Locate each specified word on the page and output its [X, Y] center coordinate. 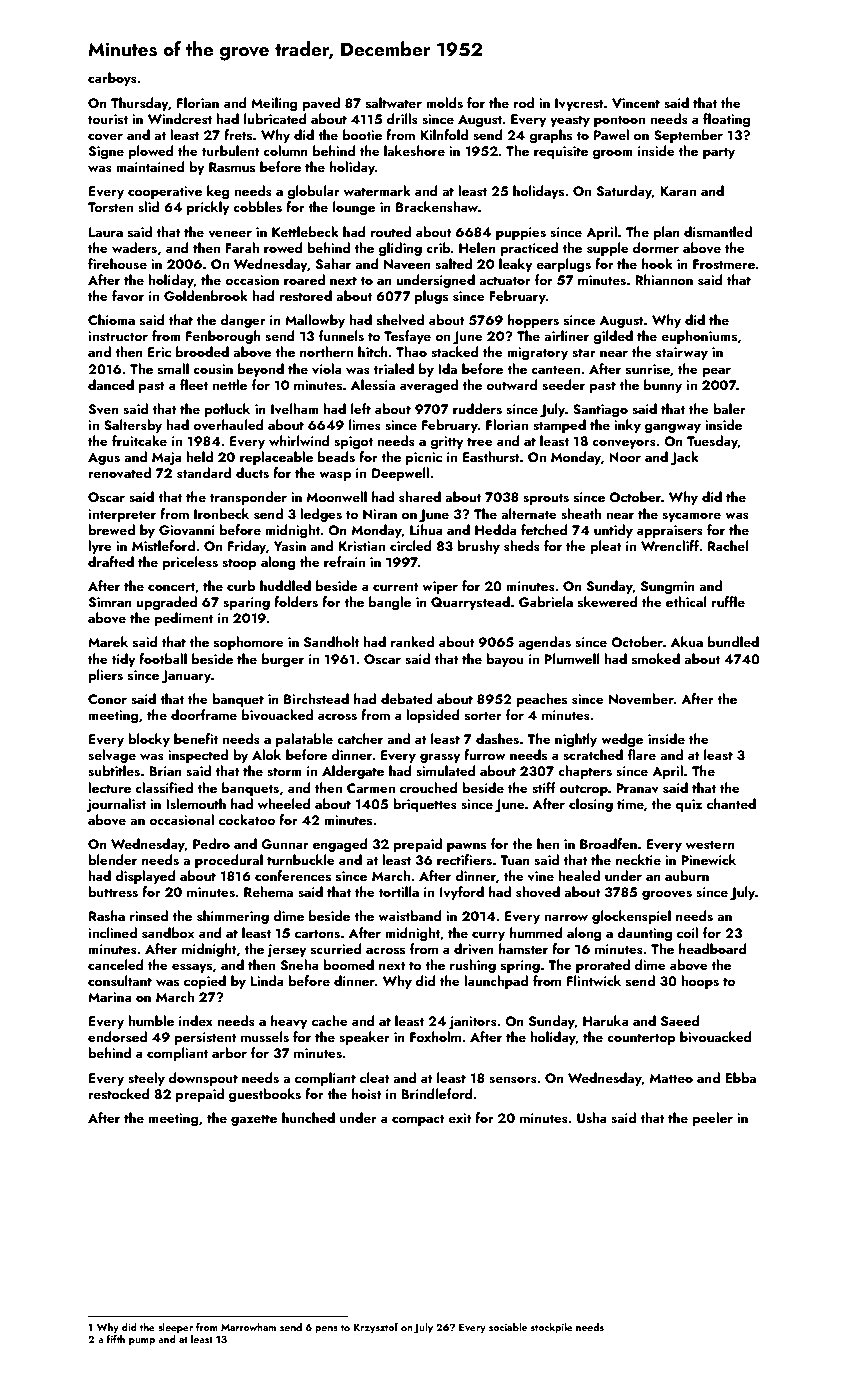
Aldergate [353, 772]
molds [444, 103]
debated [407, 698]
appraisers [670, 531]
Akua [687, 641]
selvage [112, 756]
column [285, 150]
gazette [254, 1120]
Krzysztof [375, 1328]
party [719, 153]
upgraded [166, 603]
